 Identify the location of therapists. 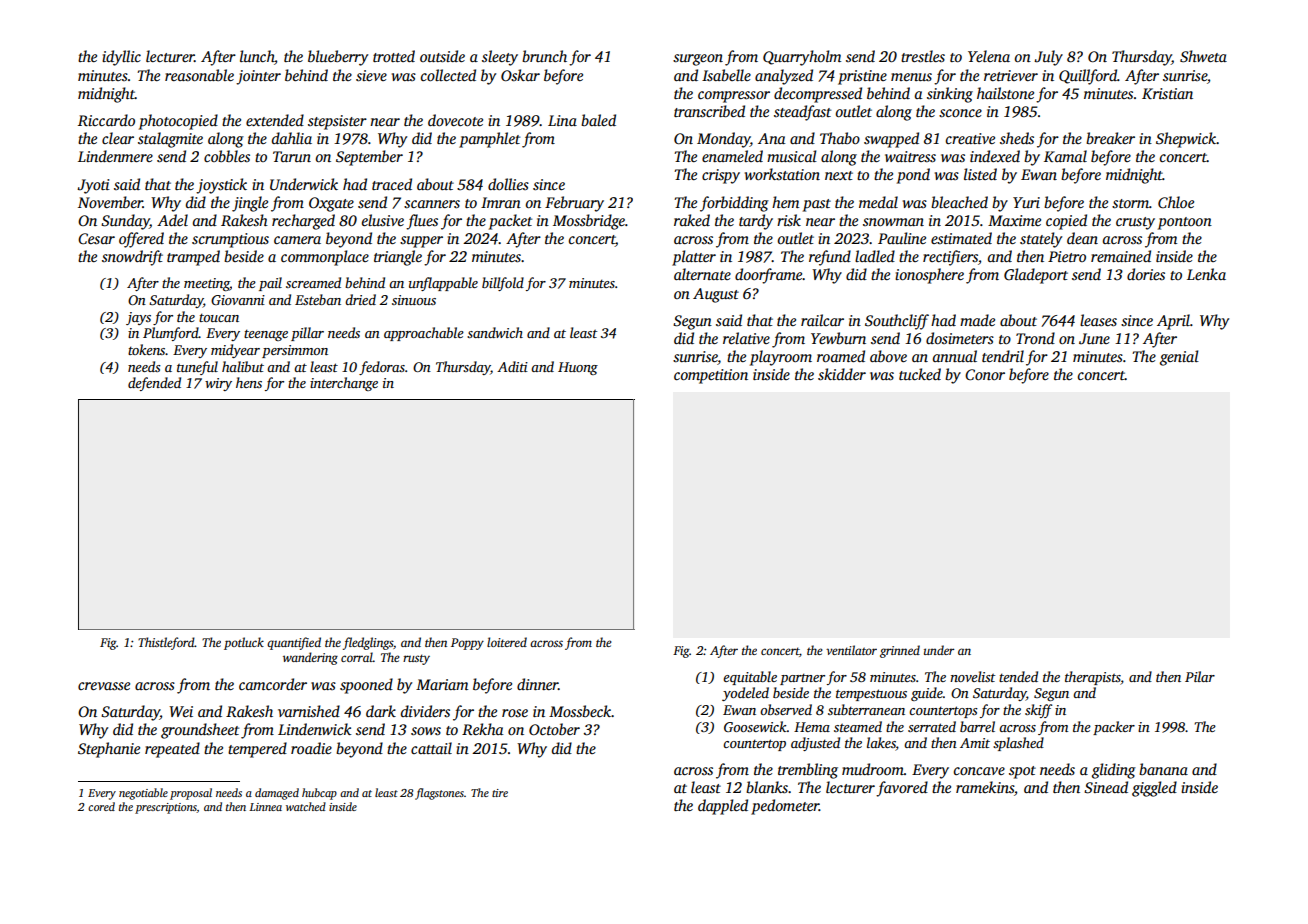
(1093, 678).
